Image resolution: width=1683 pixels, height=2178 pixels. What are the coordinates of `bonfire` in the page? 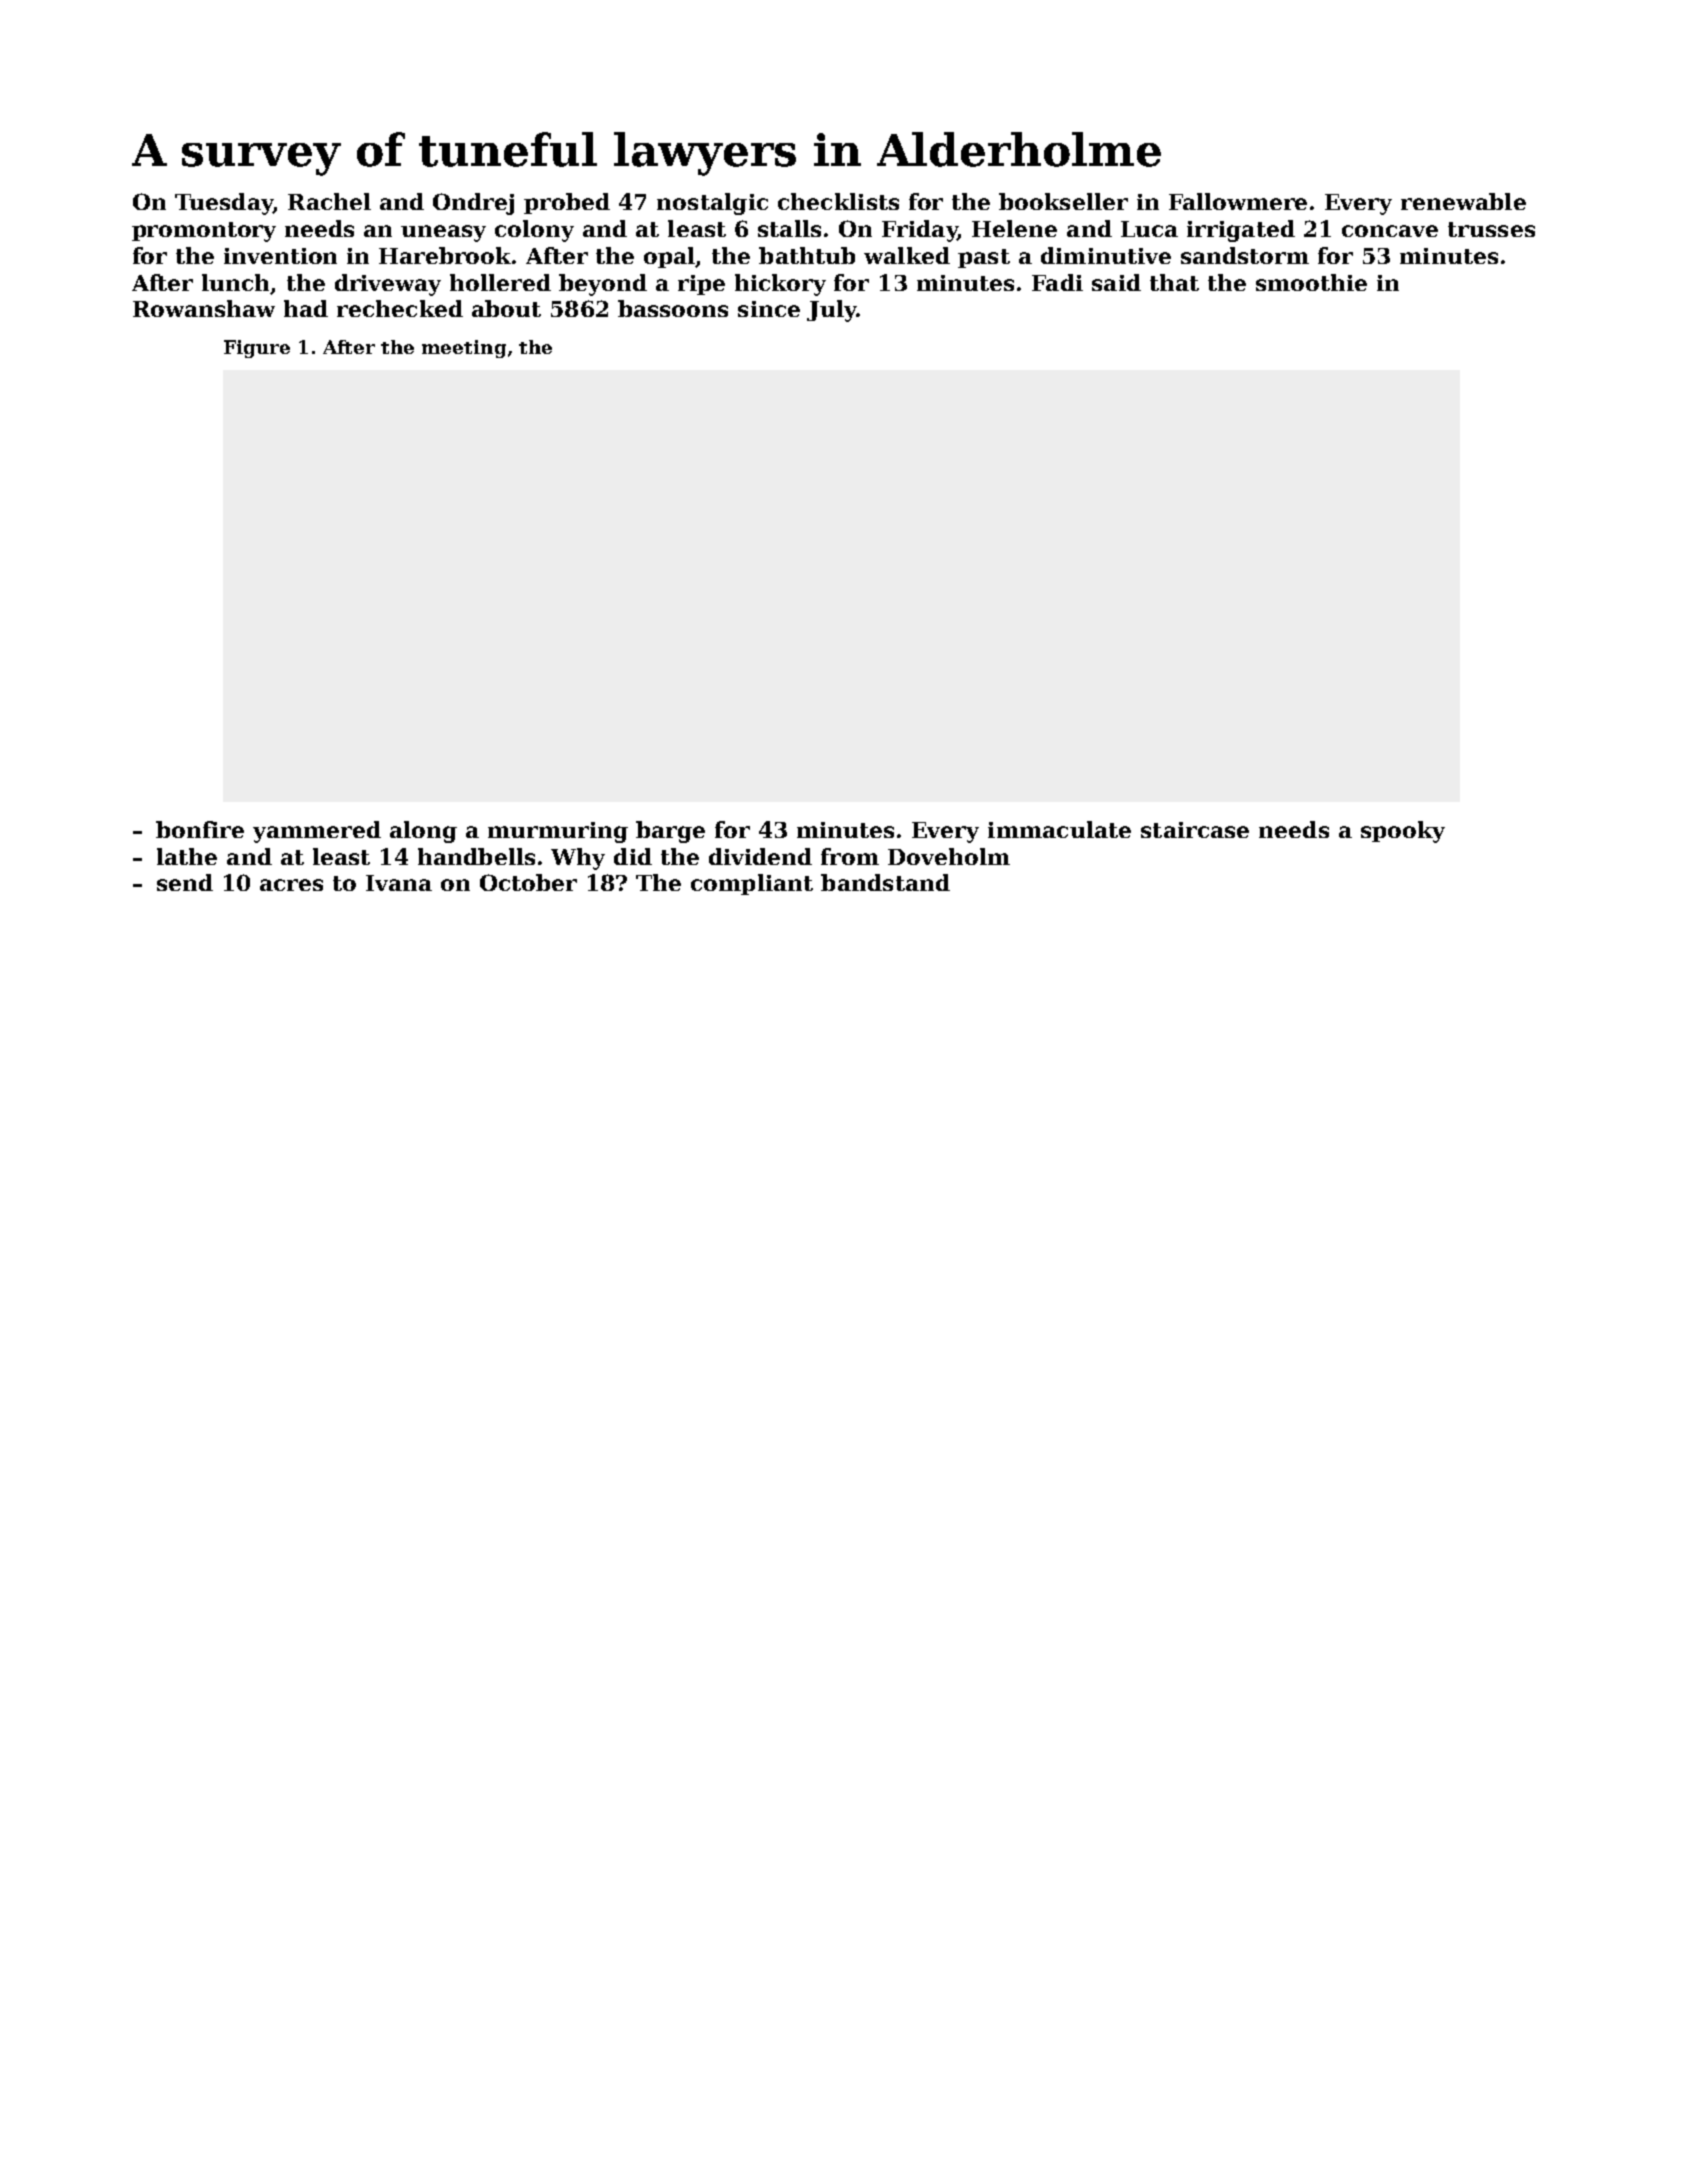 It's located at (200, 829).
